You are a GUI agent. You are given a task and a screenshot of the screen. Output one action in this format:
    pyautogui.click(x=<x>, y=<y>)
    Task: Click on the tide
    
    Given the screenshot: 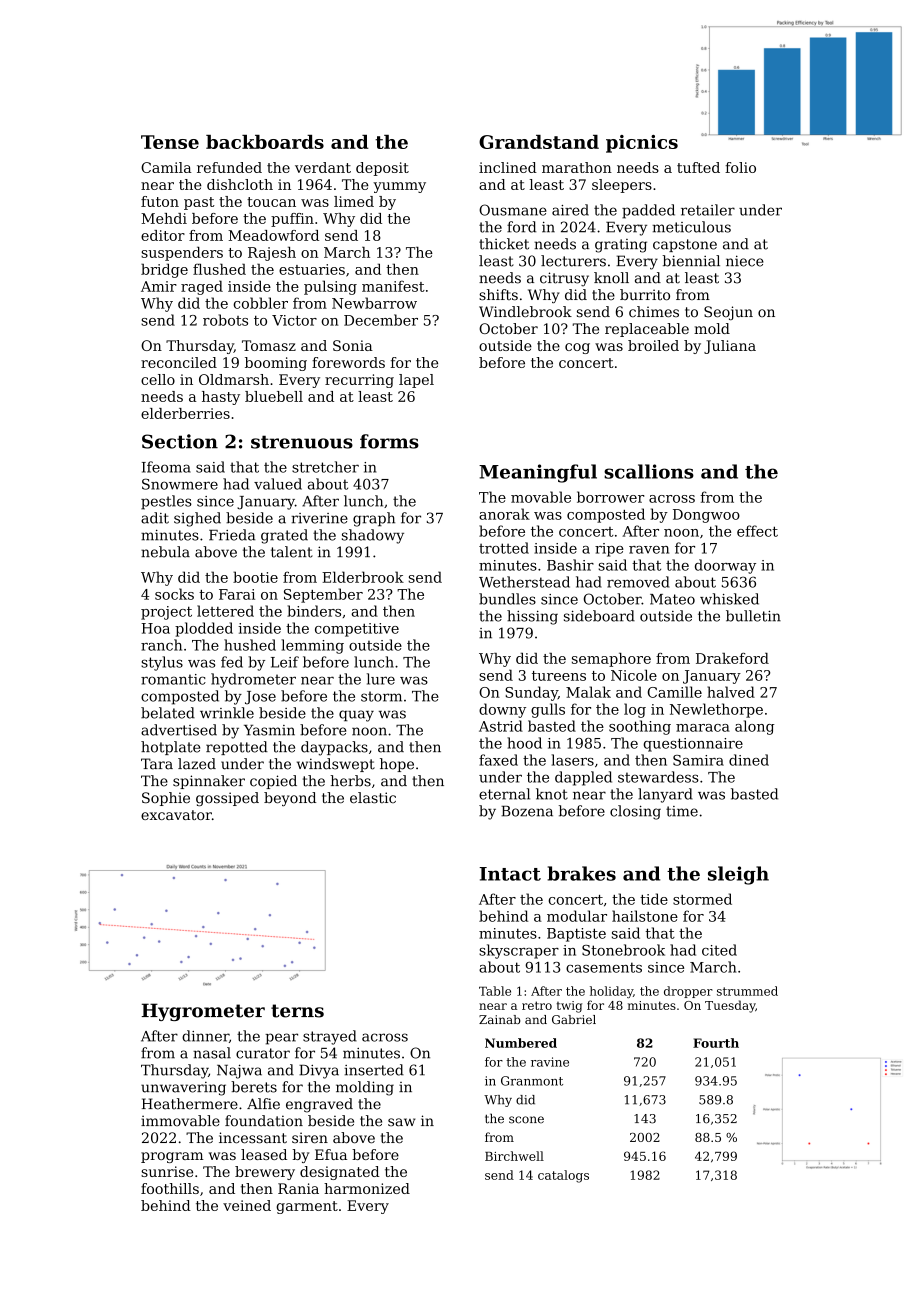 What is the action you would take?
    pyautogui.click(x=654, y=899)
